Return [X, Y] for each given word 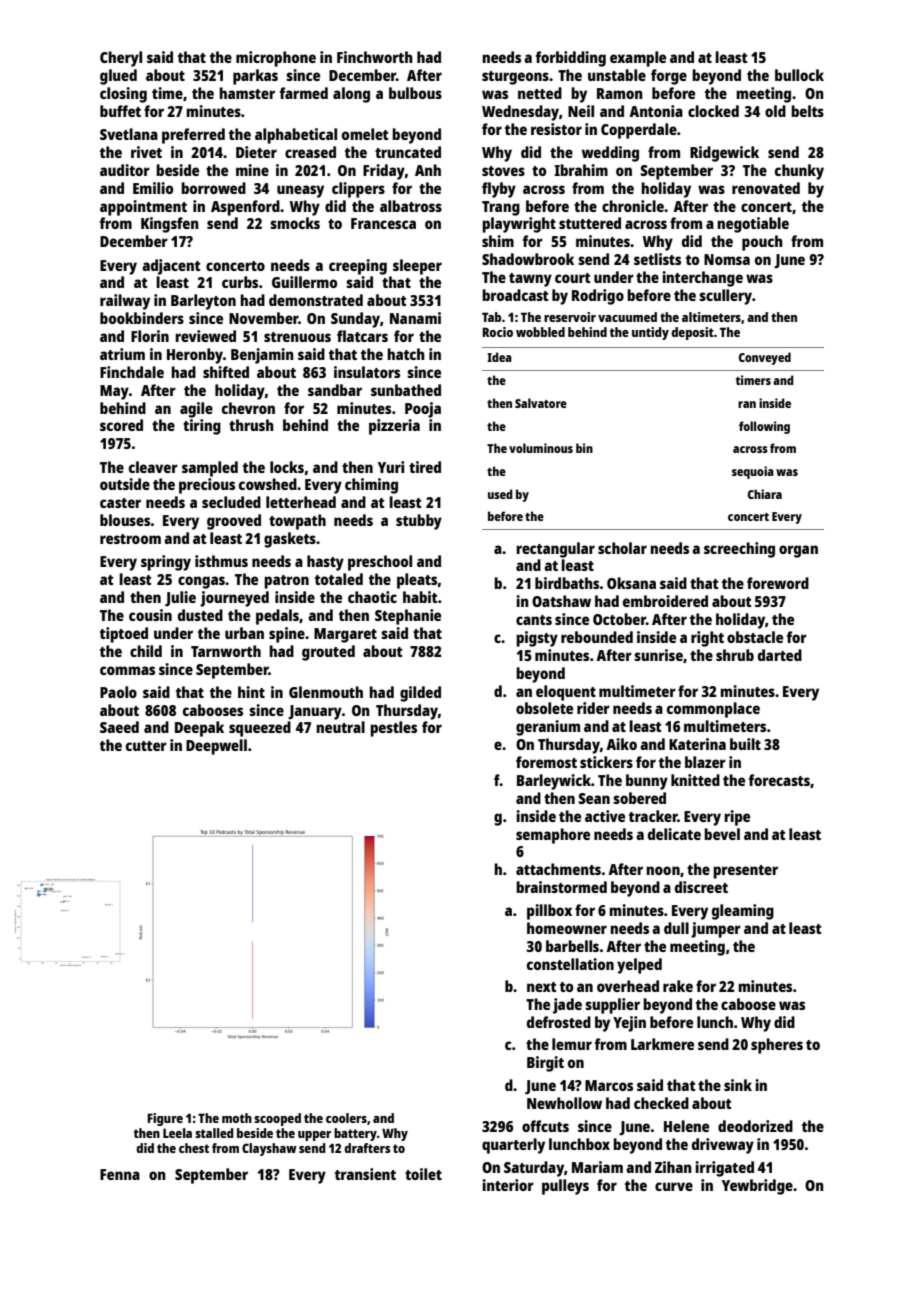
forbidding [571, 59]
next [542, 987]
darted [780, 655]
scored [121, 425]
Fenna [120, 1174]
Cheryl [121, 59]
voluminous [541, 448]
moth [237, 1118]
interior [508, 1185]
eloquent [566, 693]
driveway [723, 1146]
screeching [739, 550]
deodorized [755, 1126]
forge [669, 77]
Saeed [119, 727]
